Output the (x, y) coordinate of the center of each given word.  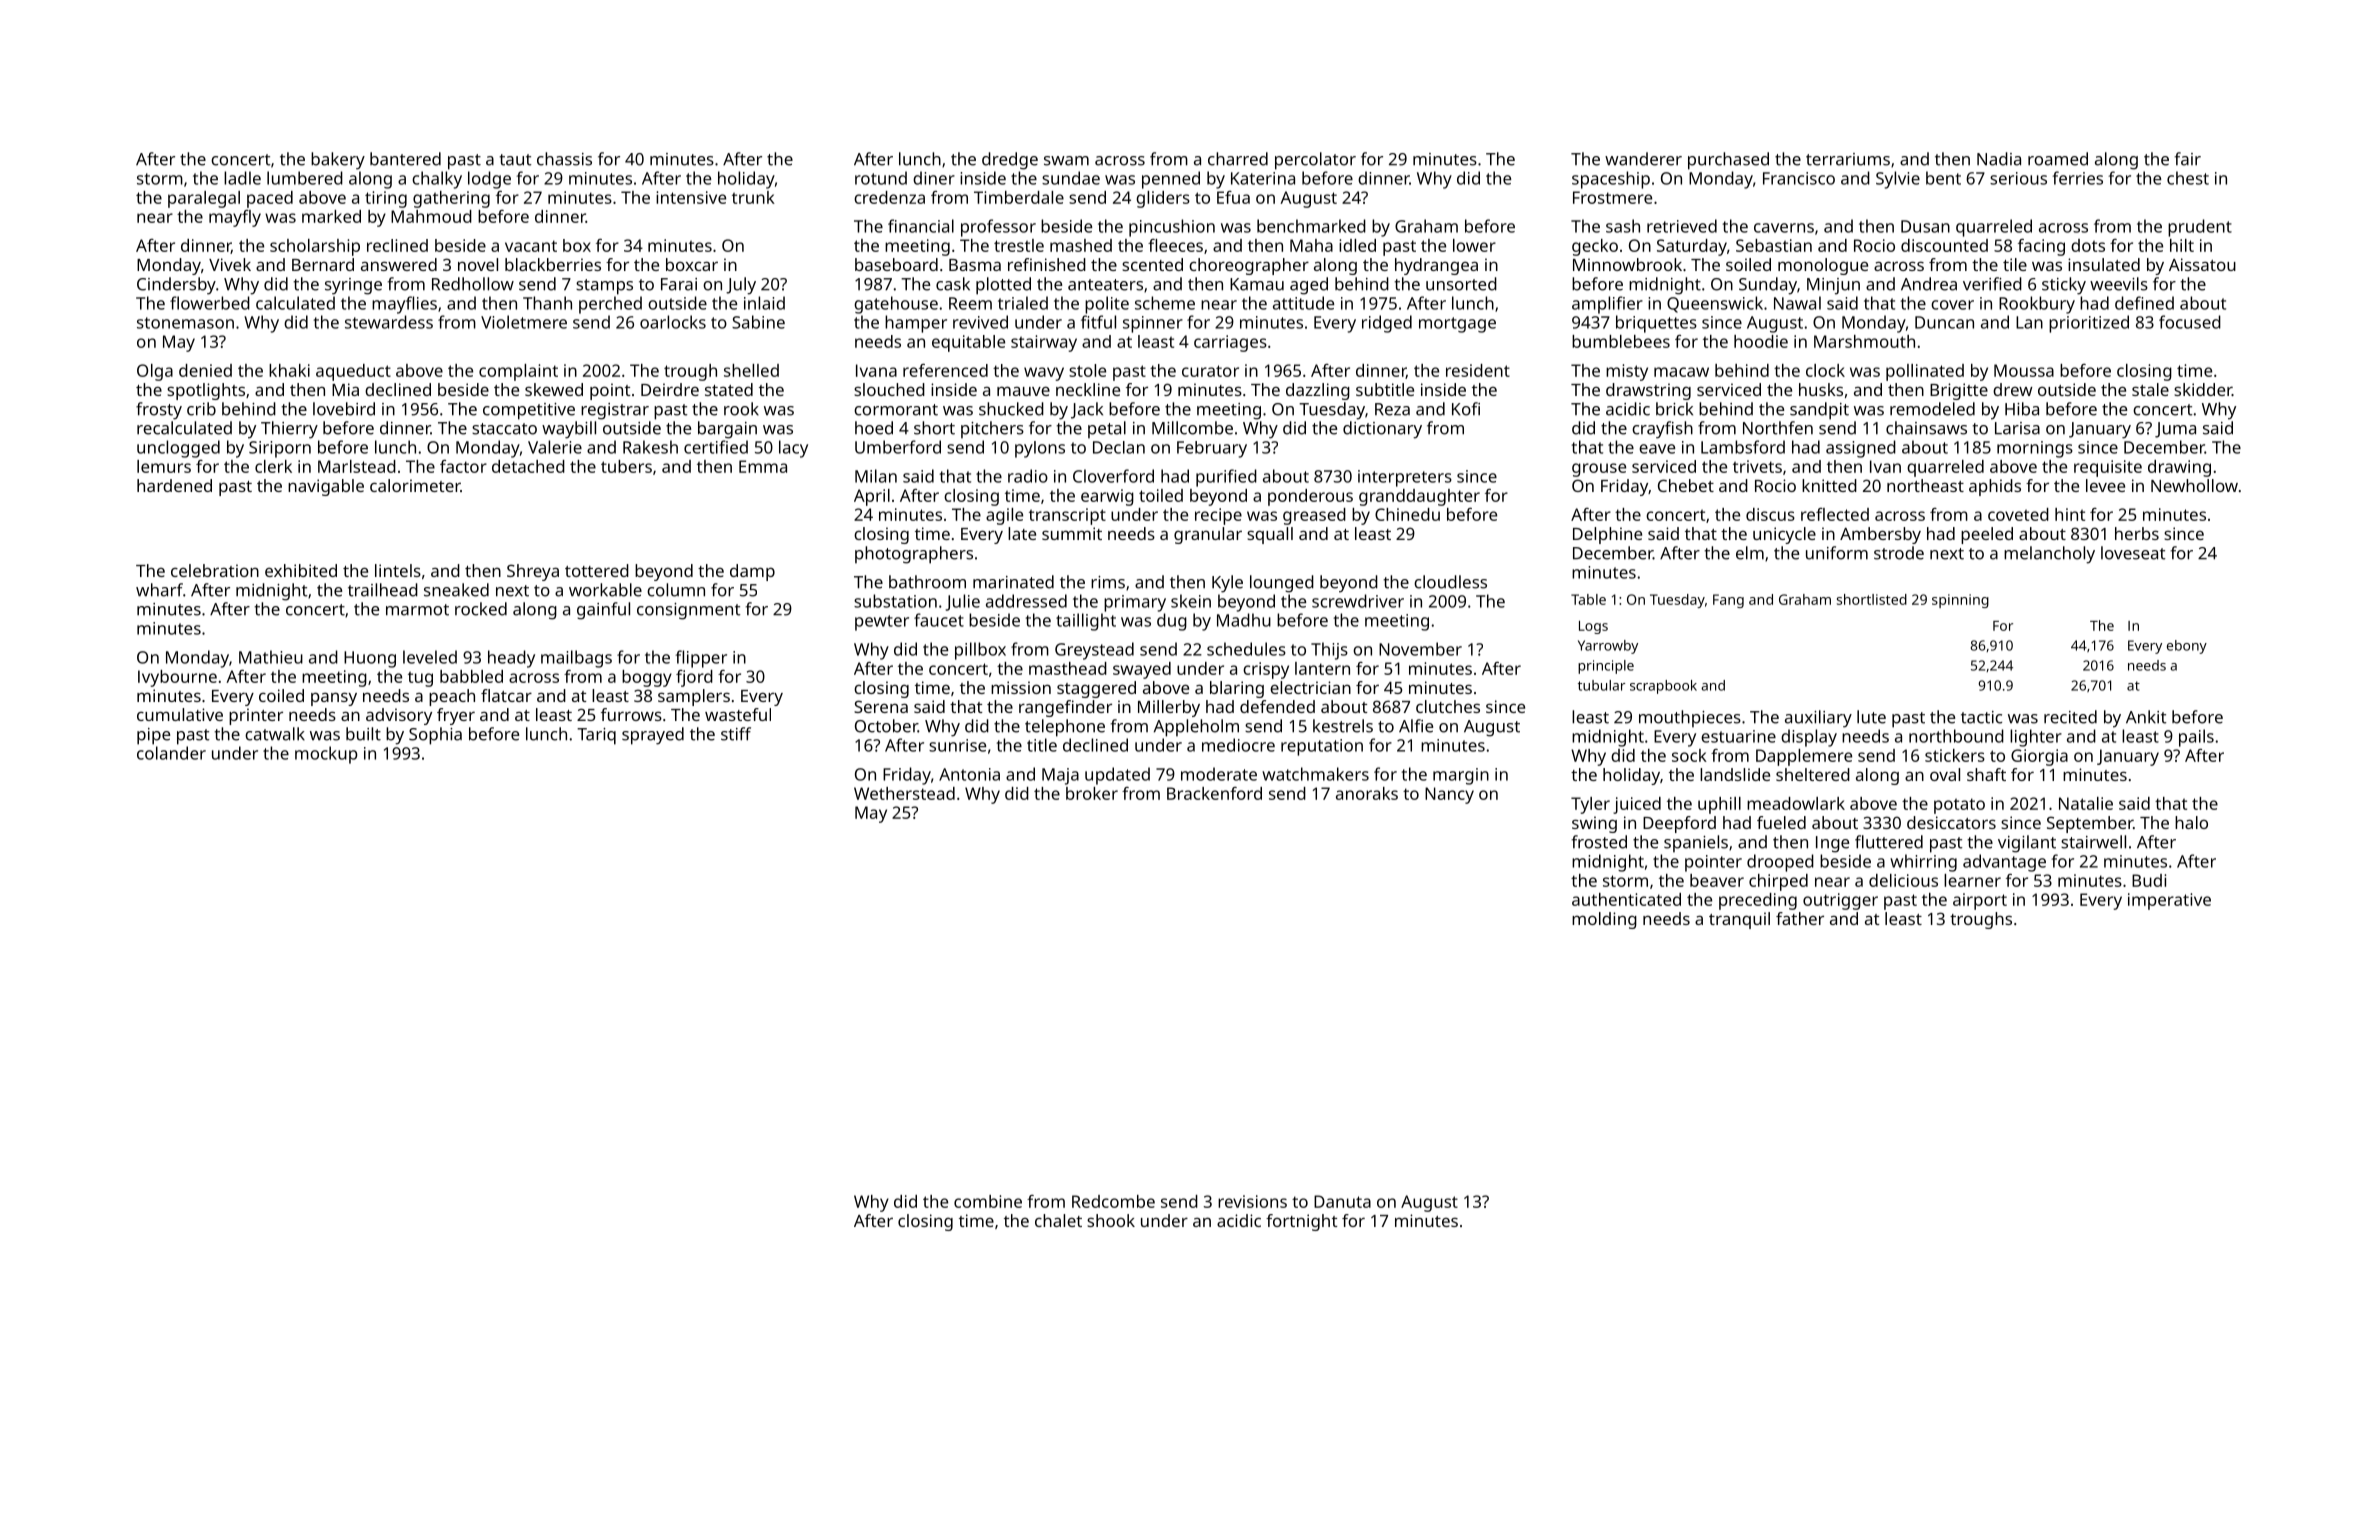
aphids (1995, 487)
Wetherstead (904, 793)
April (872, 497)
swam (1066, 161)
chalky (437, 180)
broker (1092, 793)
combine (988, 1201)
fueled (1781, 822)
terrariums (1848, 159)
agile (1004, 516)
